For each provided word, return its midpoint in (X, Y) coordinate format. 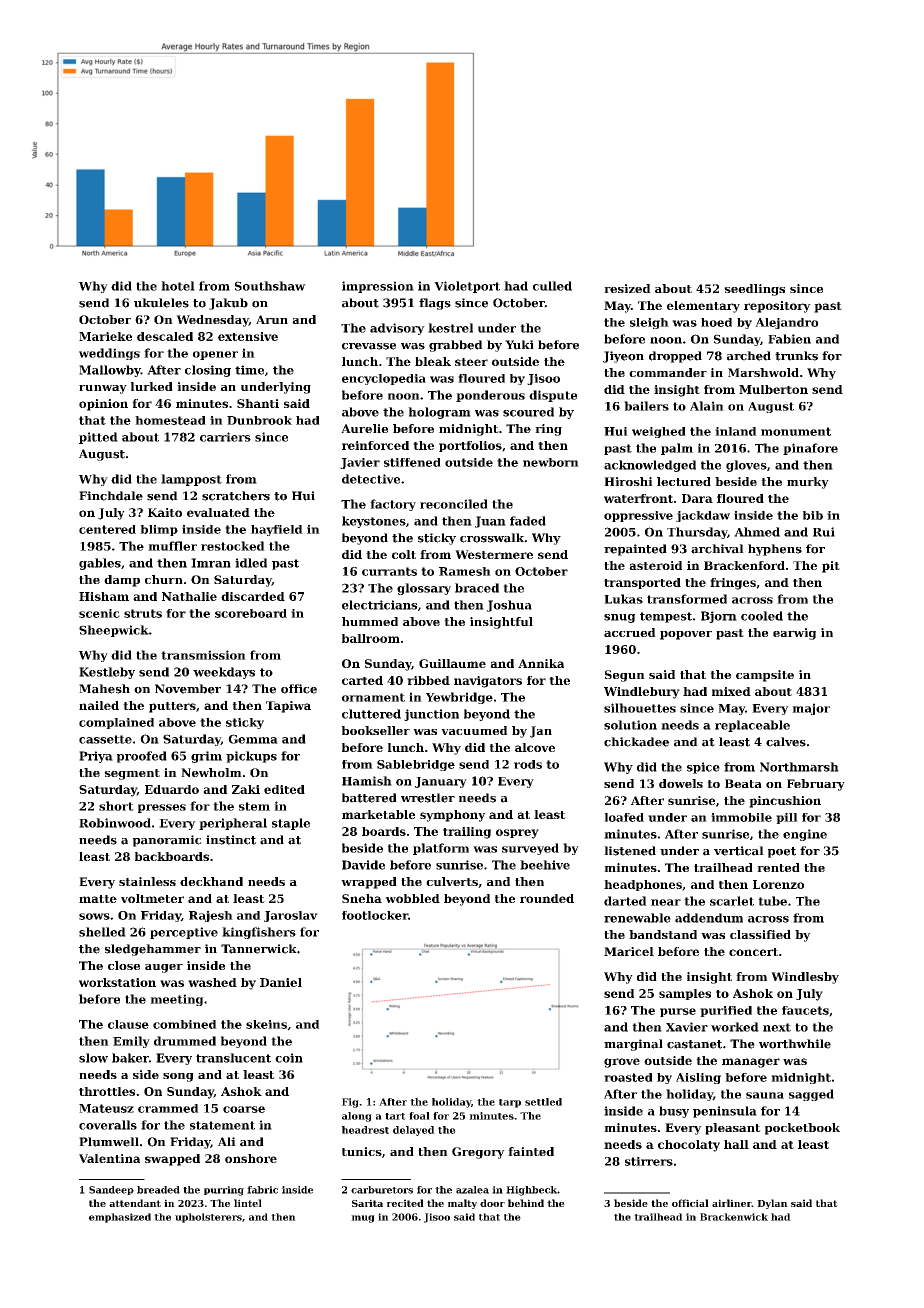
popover (686, 635)
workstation (117, 982)
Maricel (629, 951)
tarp (510, 1103)
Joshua (509, 606)
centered (107, 529)
